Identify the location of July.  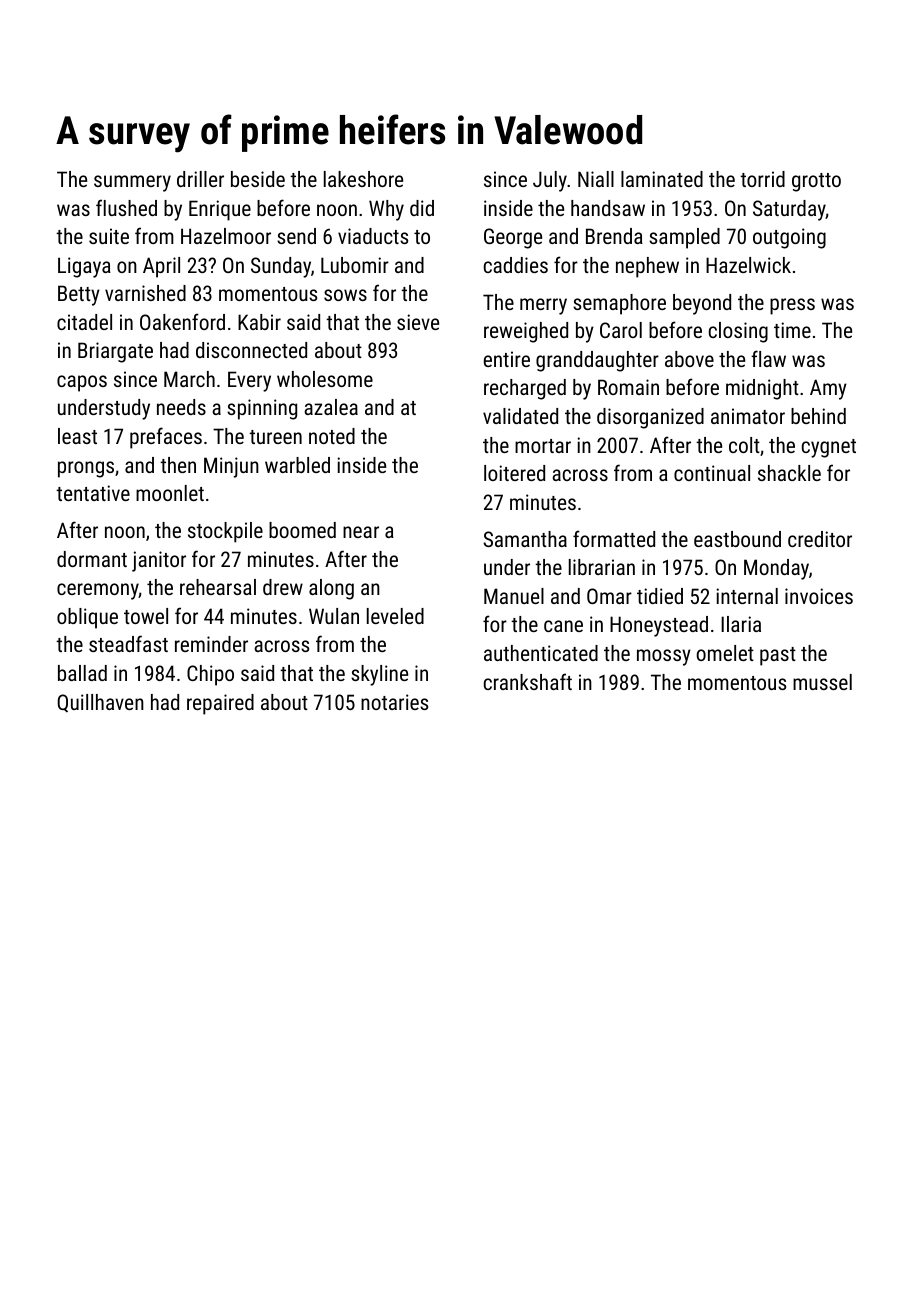
(550, 181).
